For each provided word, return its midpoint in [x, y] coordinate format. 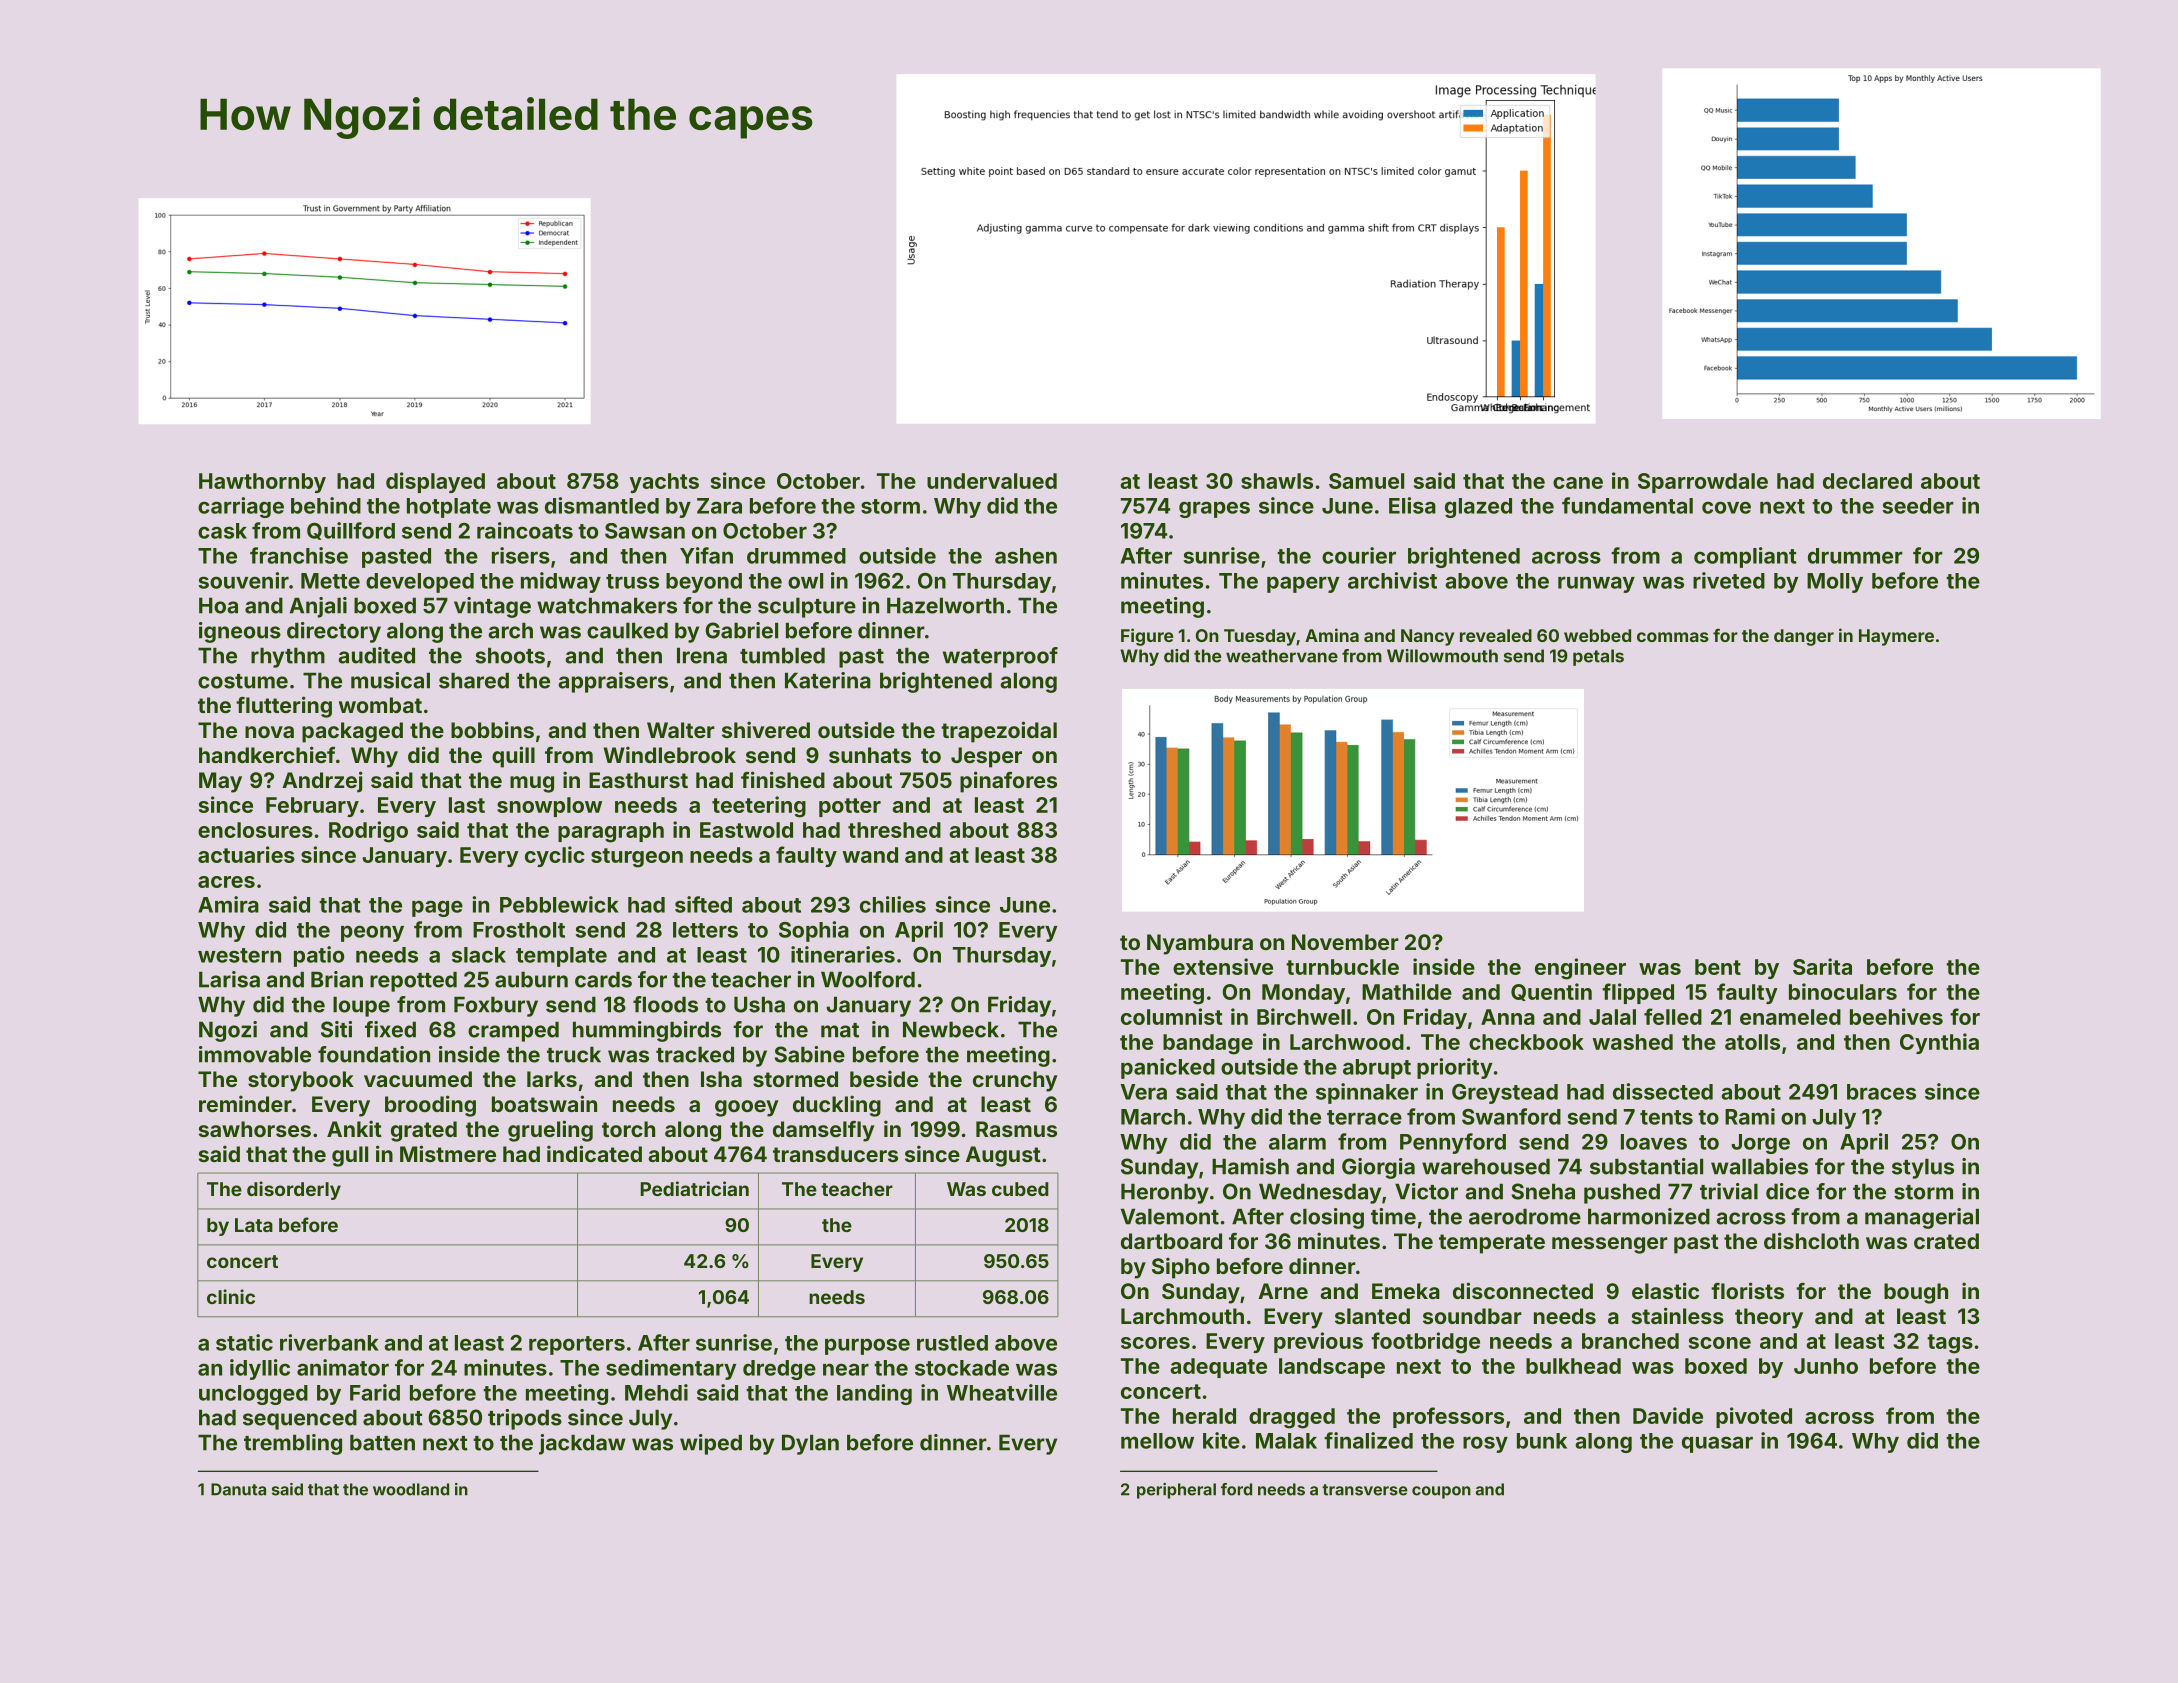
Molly [1835, 583]
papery [1303, 584]
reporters [577, 1345]
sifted [703, 904]
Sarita [1822, 966]
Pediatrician [694, 1188]
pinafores [1008, 782]
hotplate [449, 508]
